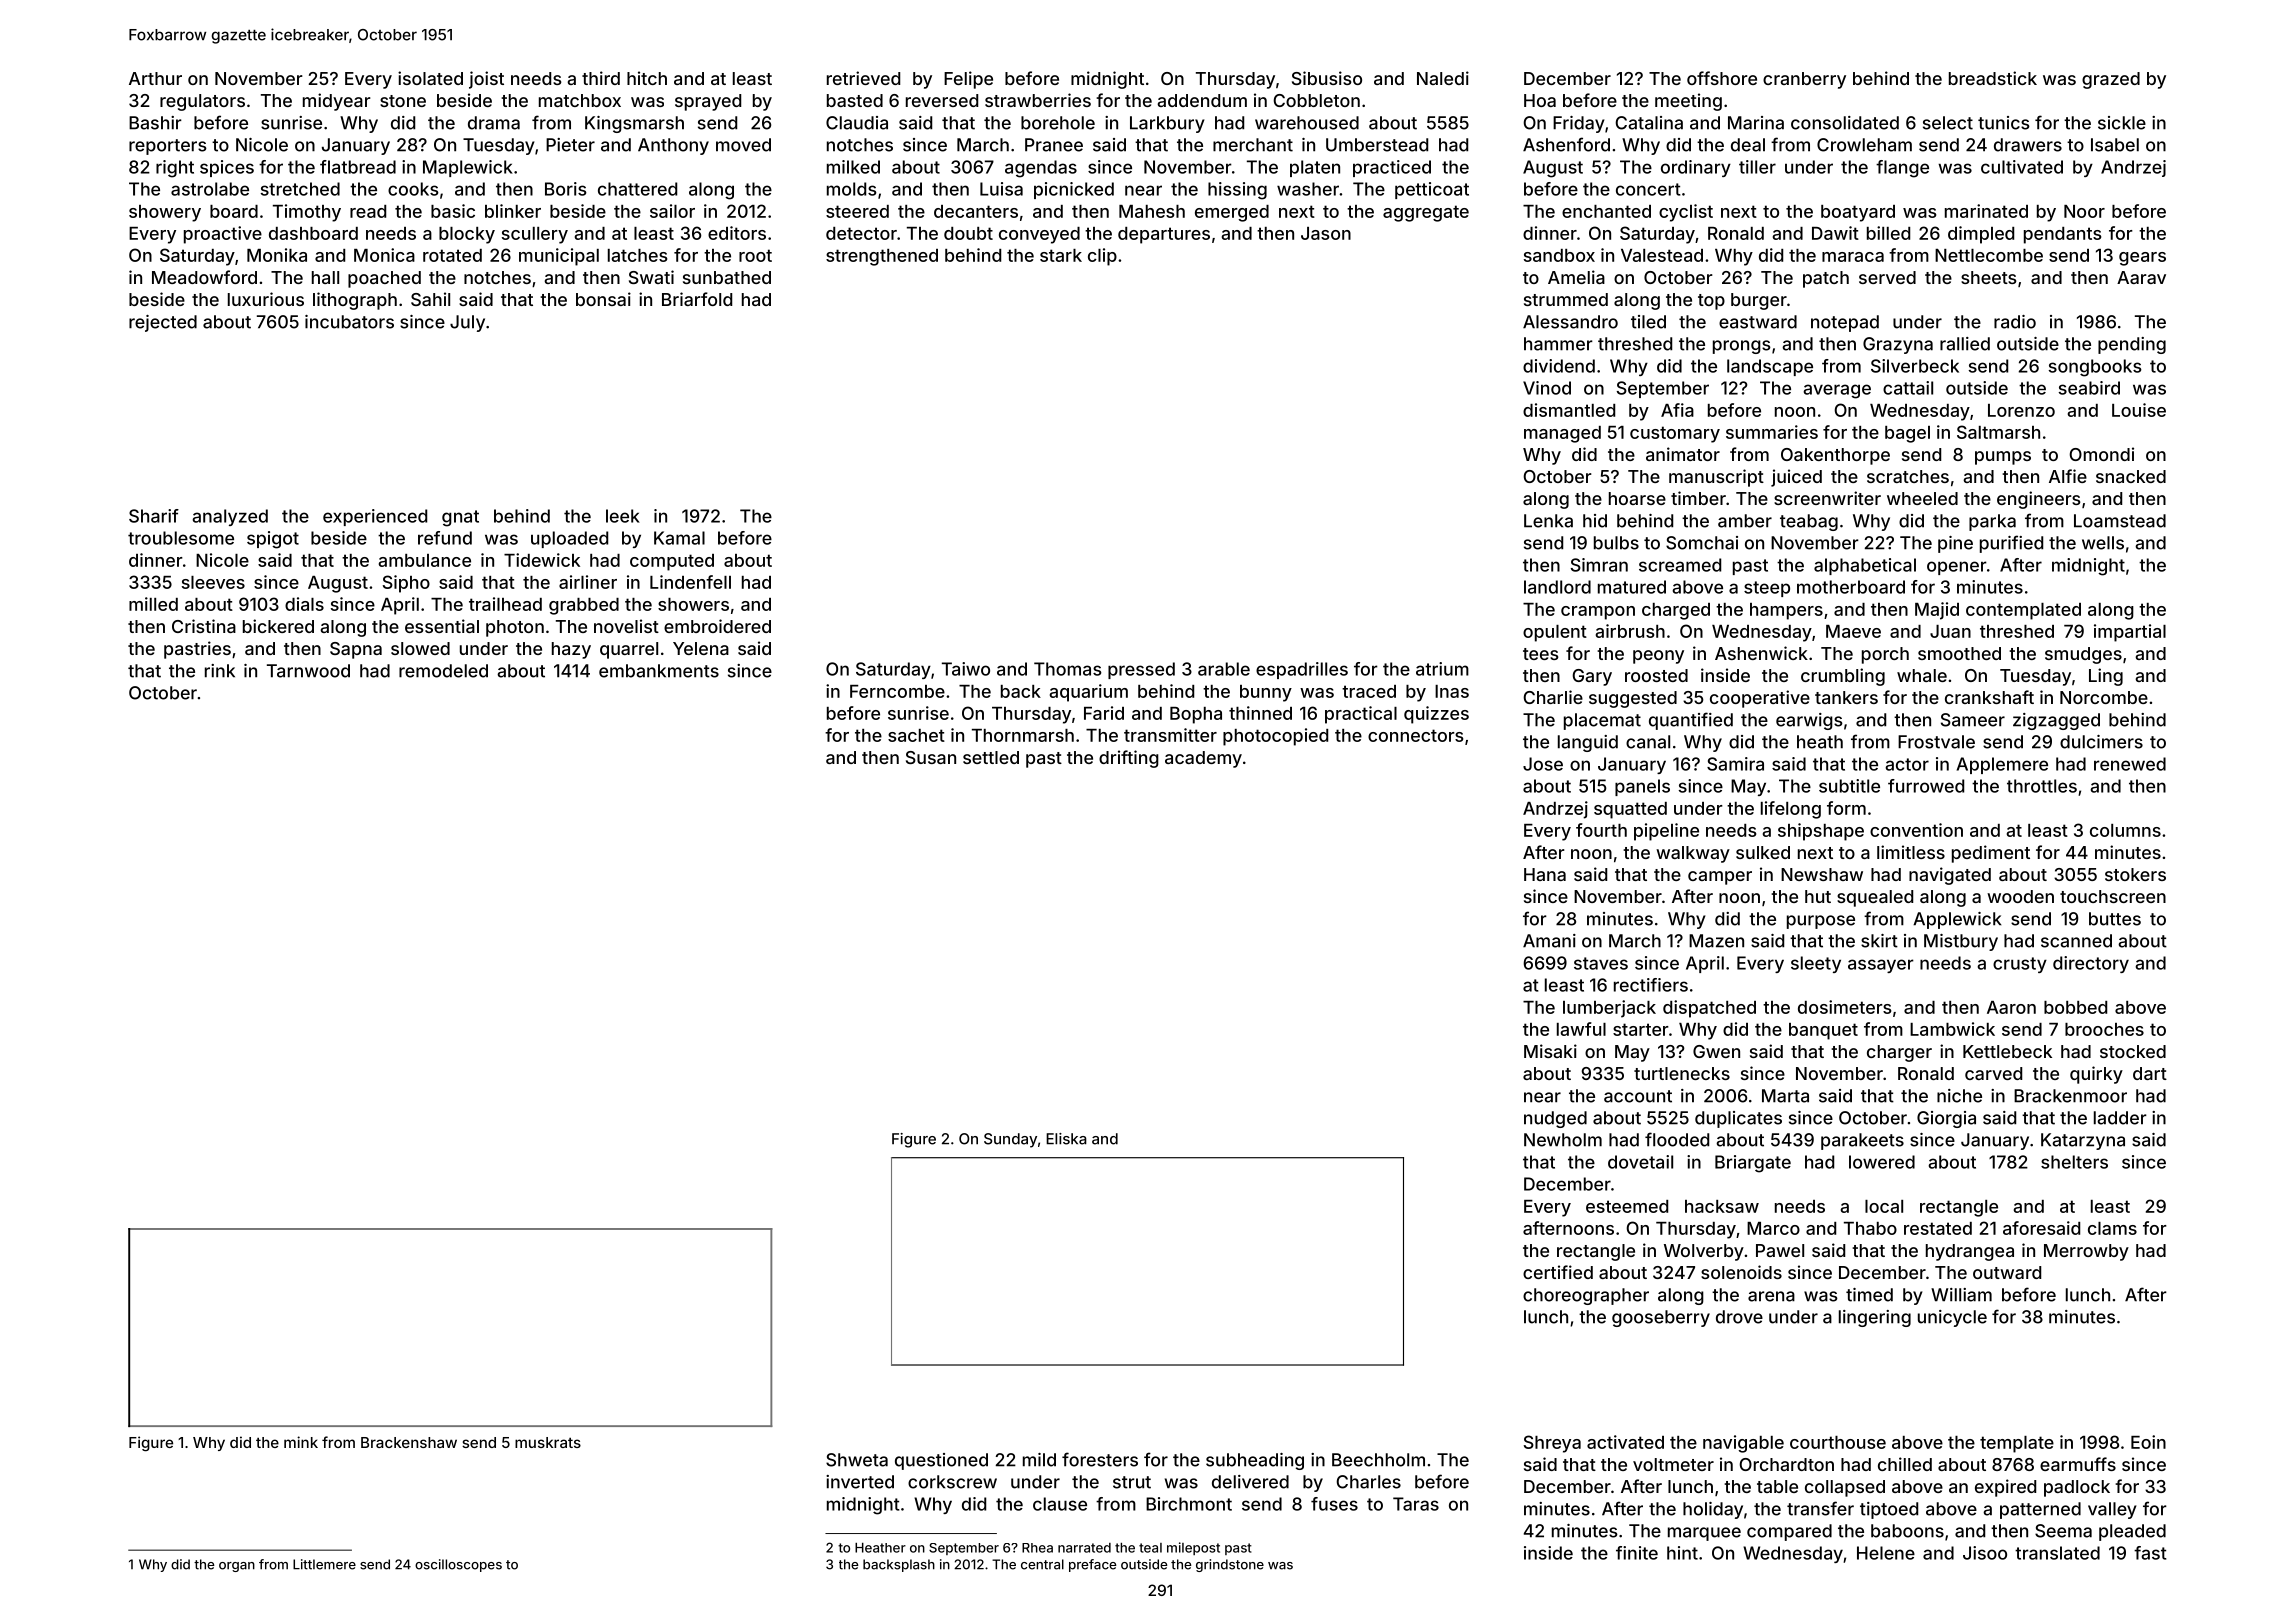 The height and width of the image is (1623, 2295). What do you see at coordinates (1630, 810) in the image?
I see `squatted` at bounding box center [1630, 810].
